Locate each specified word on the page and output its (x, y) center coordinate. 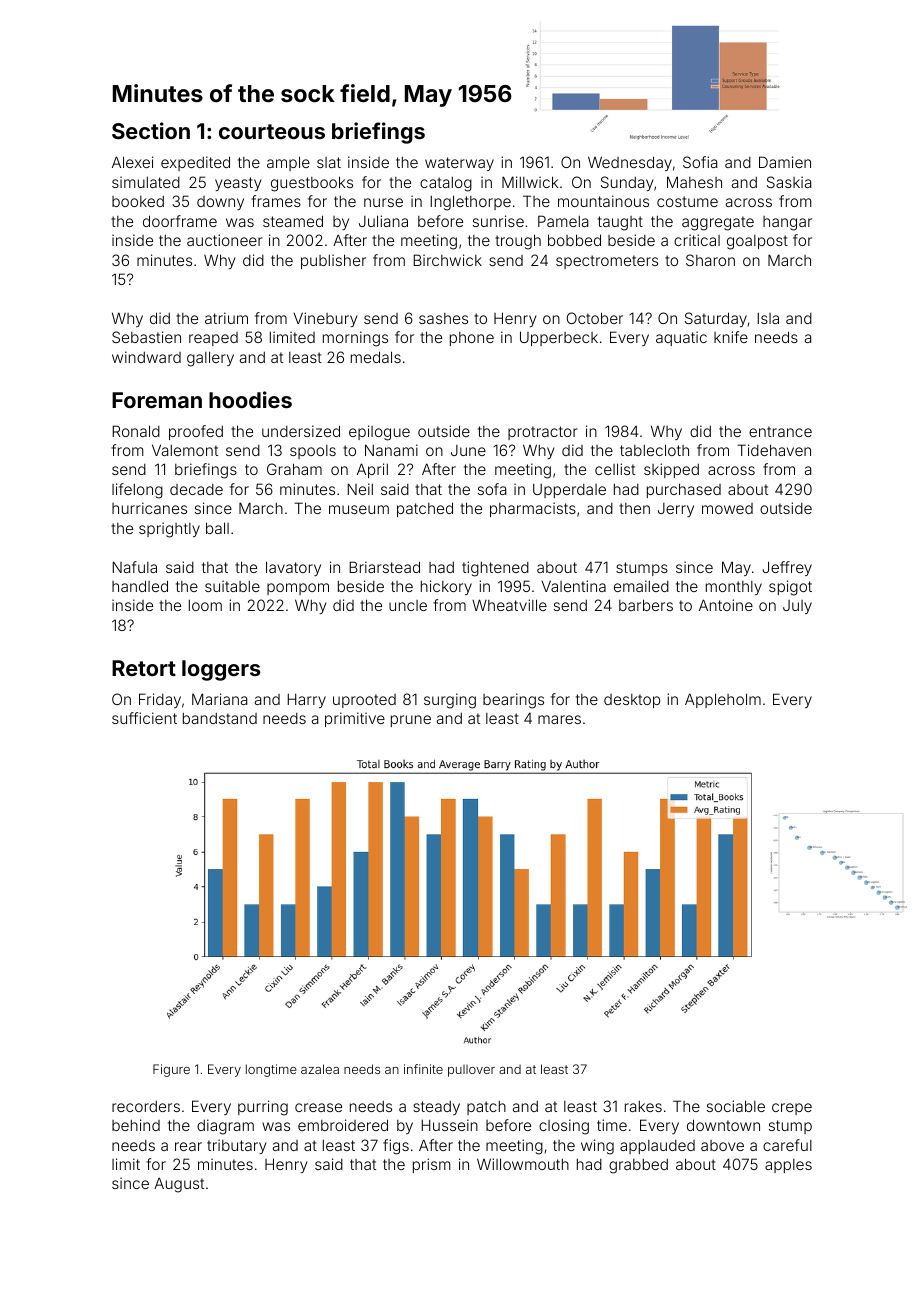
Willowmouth (523, 1164)
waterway (459, 164)
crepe (792, 1109)
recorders (146, 1106)
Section (151, 130)
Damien (785, 162)
